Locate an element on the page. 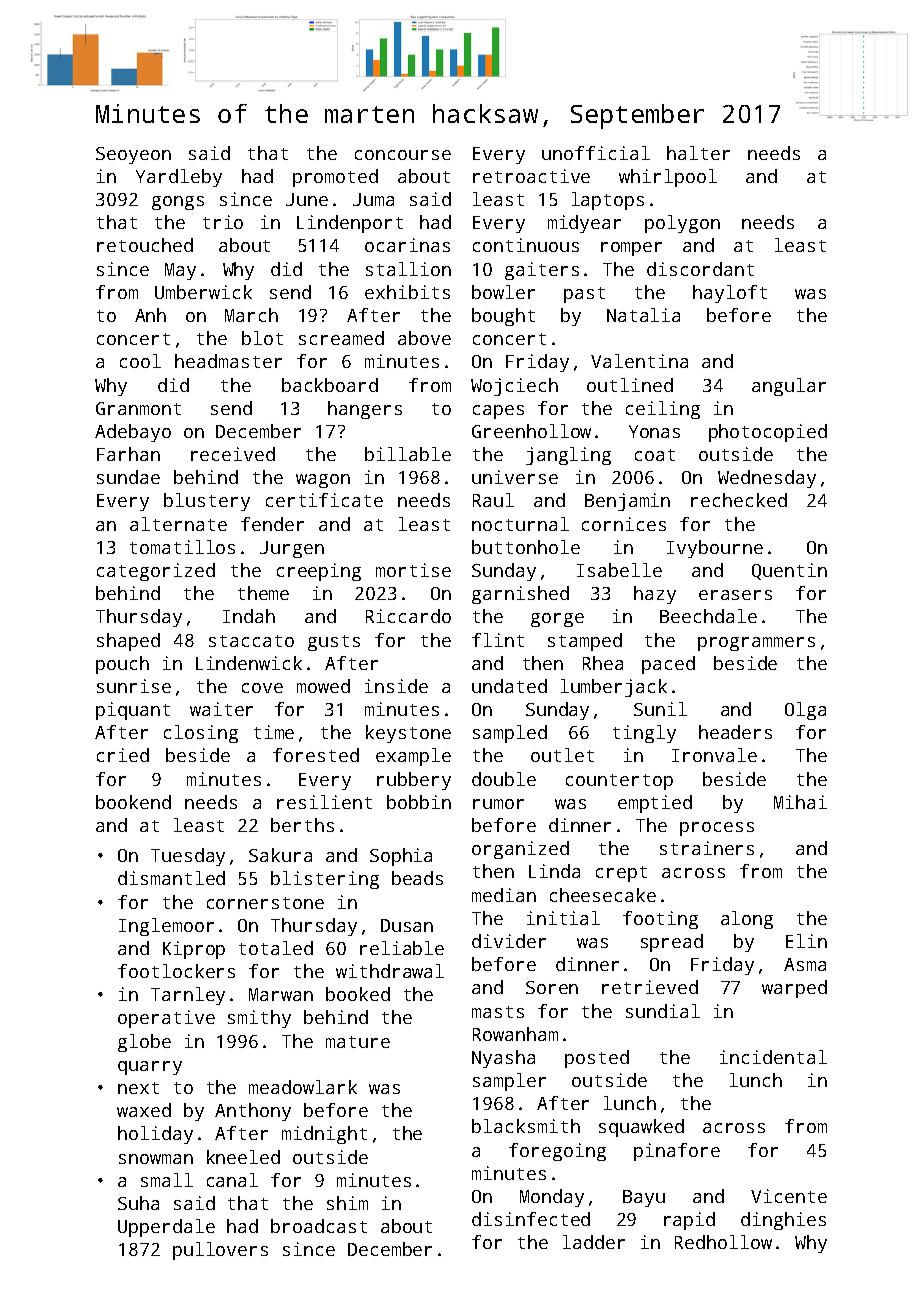 This image has width=924, height=1308. pullovers is located at coordinates (220, 1251).
